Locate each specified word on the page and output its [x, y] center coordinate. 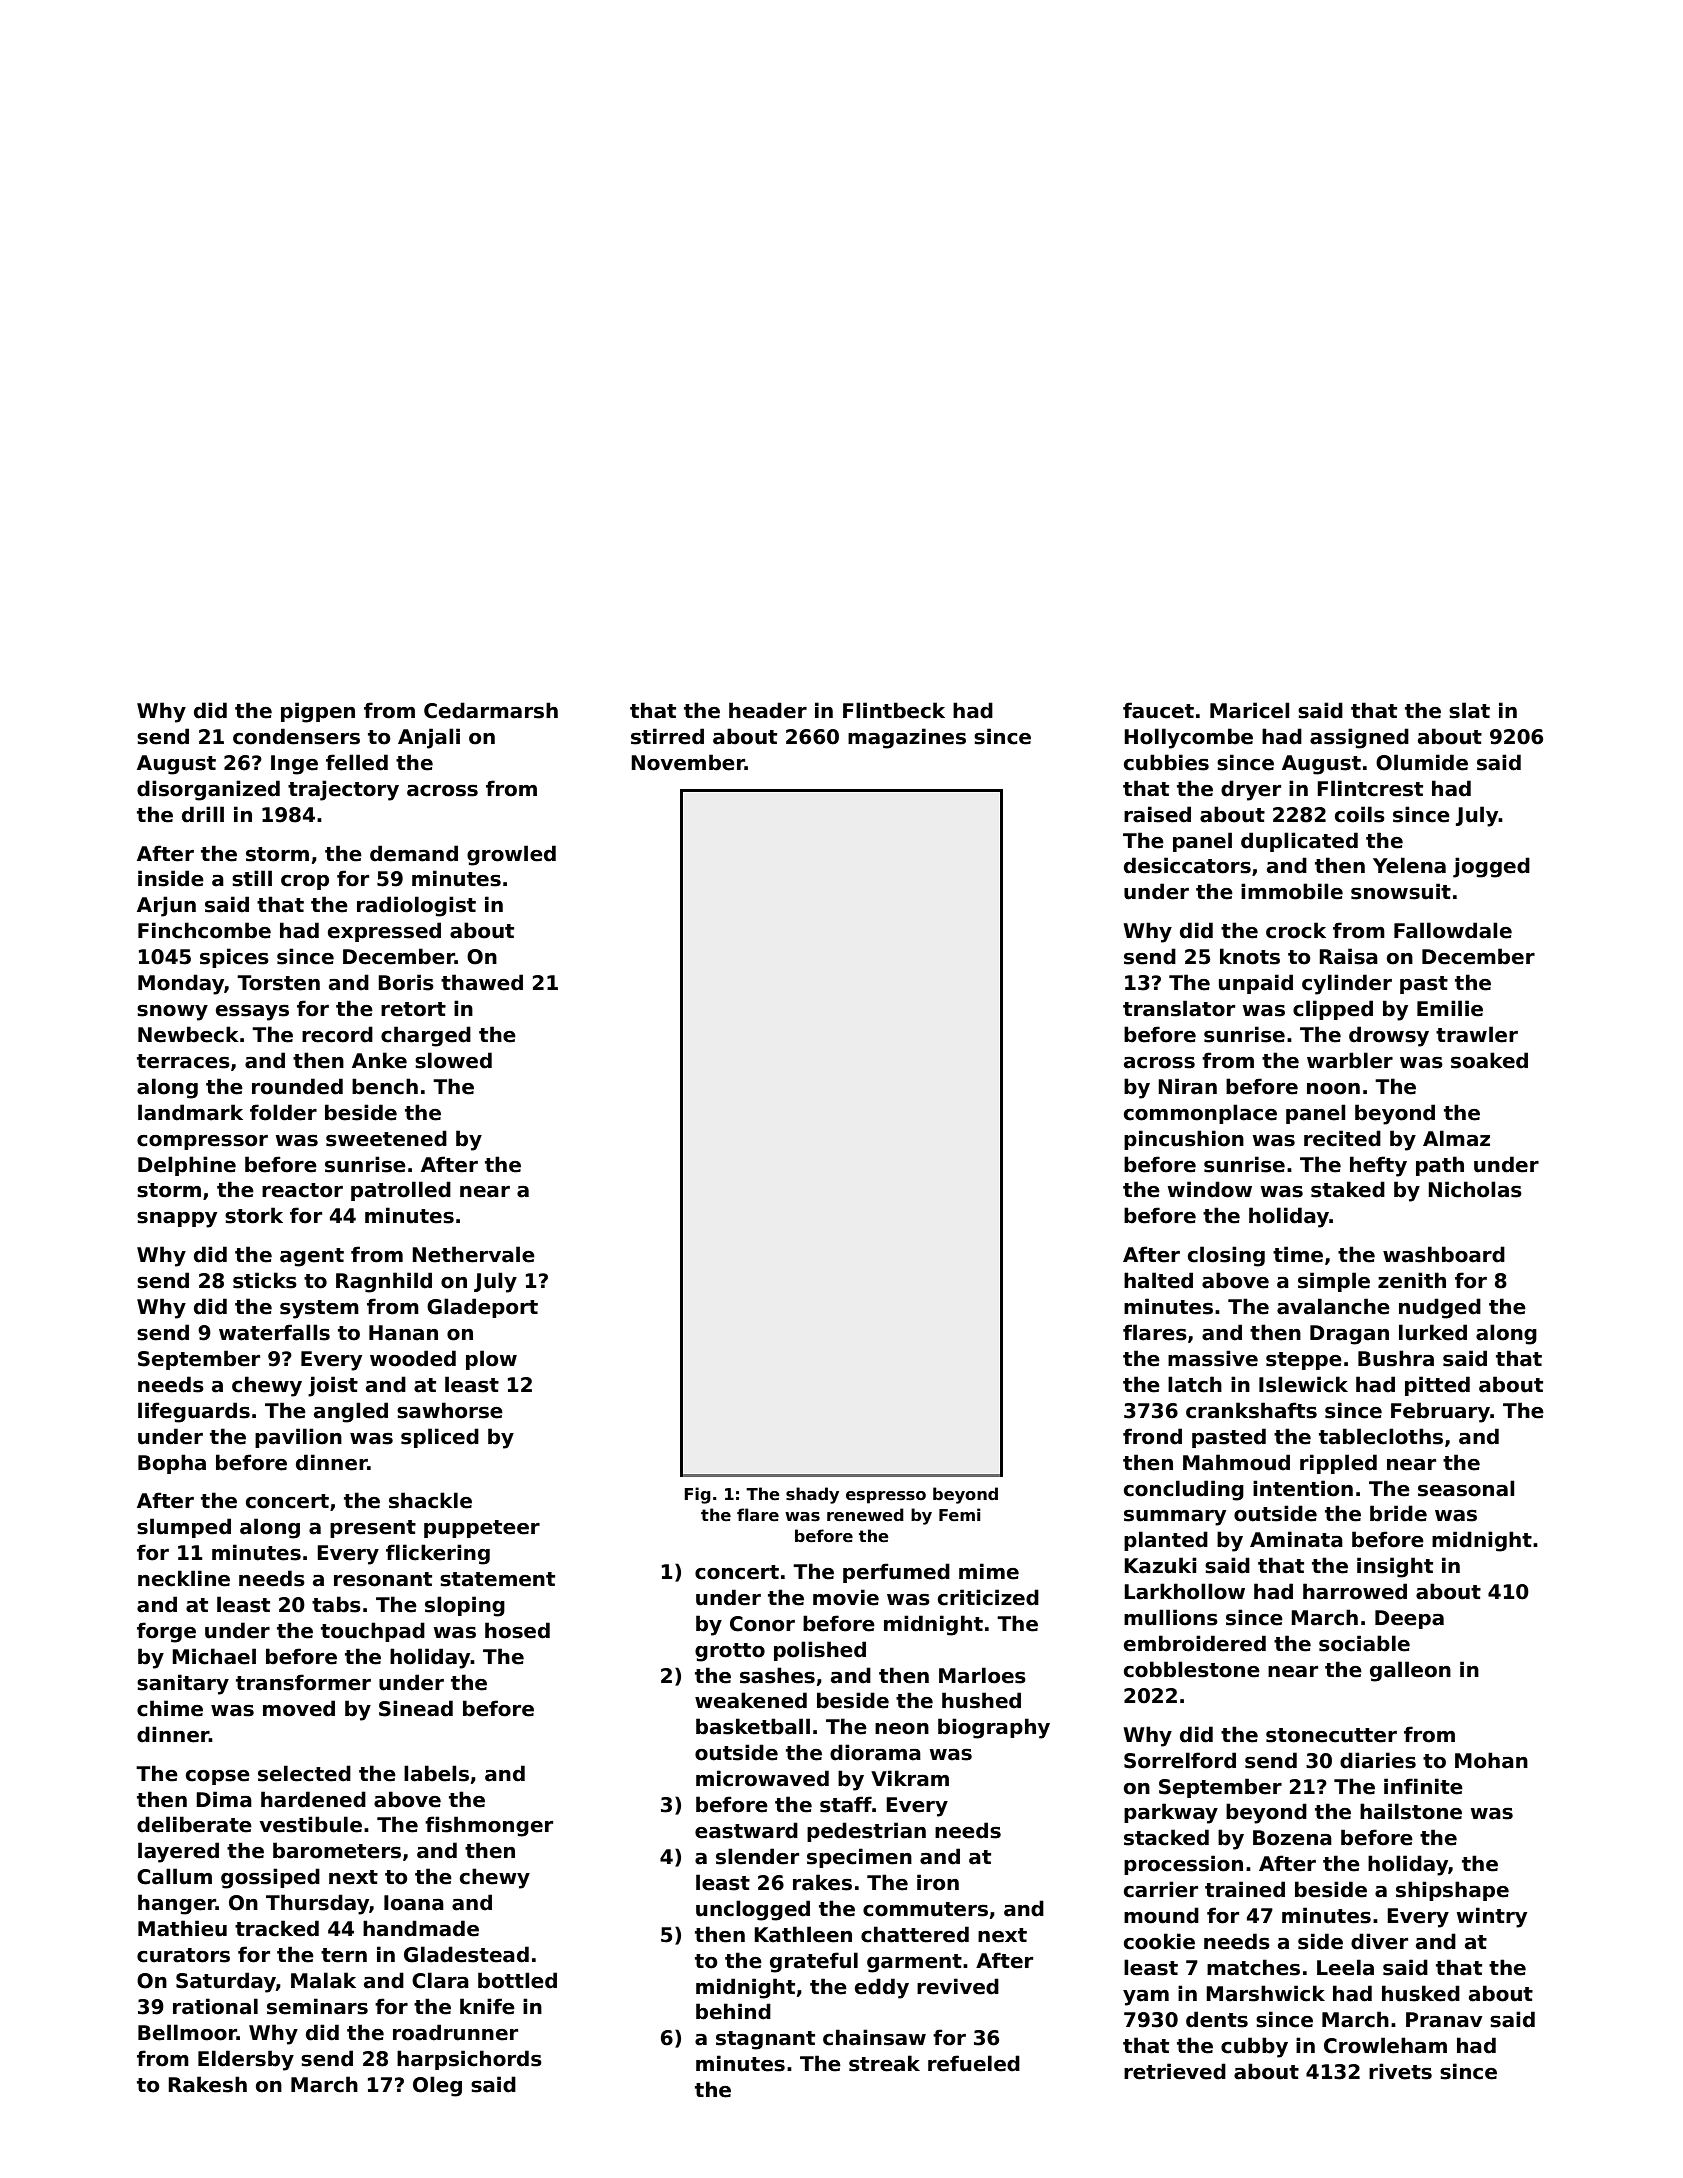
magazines [907, 738]
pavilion [298, 1438]
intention [1303, 1488]
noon [1333, 1089]
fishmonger [489, 1826]
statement [497, 1579]
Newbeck [188, 1034]
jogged [1491, 867]
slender [757, 1856]
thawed [482, 982]
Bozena [1292, 1838]
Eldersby [246, 2060]
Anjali [429, 738]
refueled [974, 2063]
